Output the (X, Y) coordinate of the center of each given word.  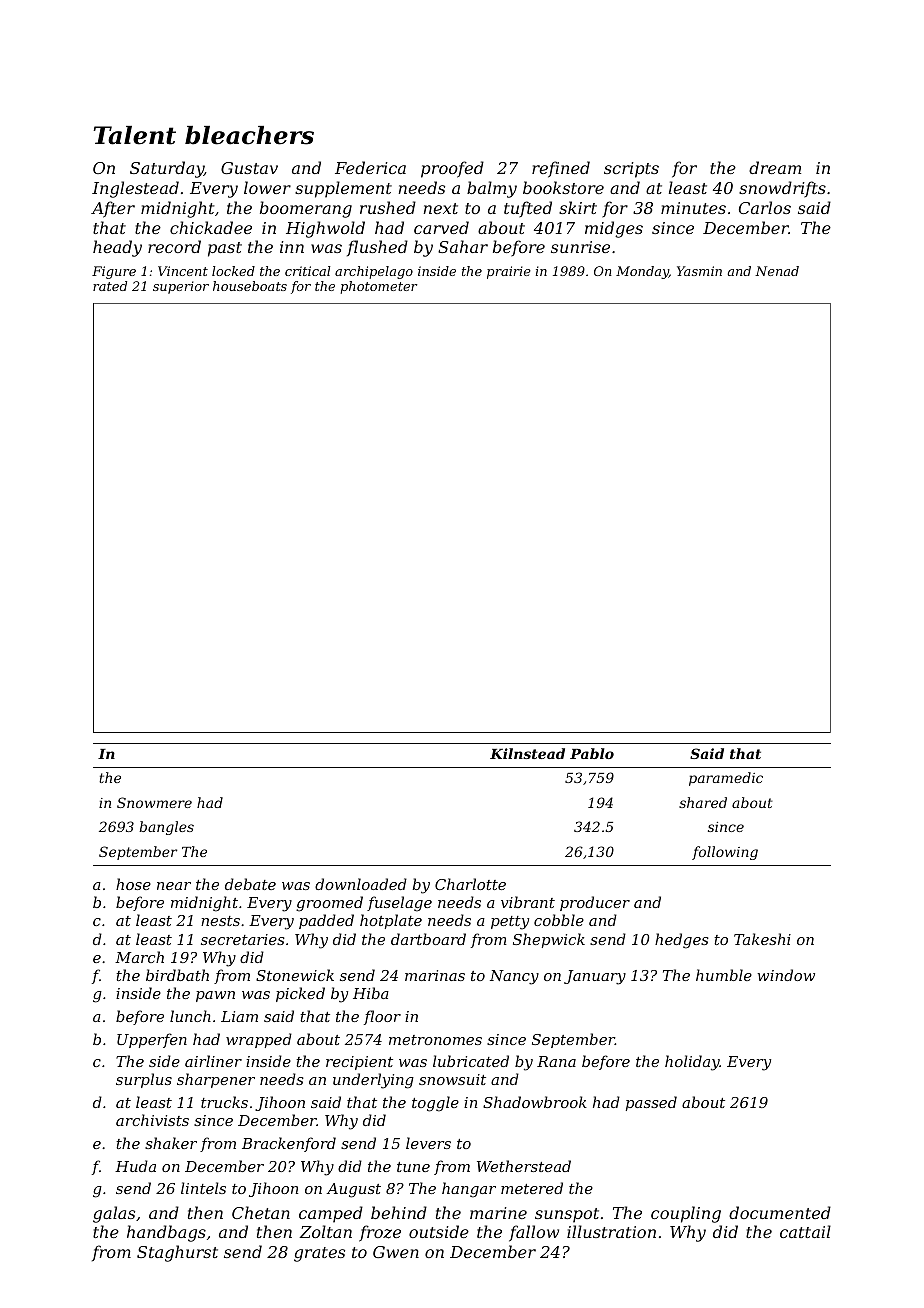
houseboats (250, 286)
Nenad (777, 271)
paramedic (726, 779)
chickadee (211, 227)
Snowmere (154, 802)
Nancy (514, 977)
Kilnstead (527, 753)
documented (780, 1212)
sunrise (580, 247)
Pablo (592, 753)
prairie (509, 272)
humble (724, 975)
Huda (135, 1166)
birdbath (177, 975)
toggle (435, 1104)
